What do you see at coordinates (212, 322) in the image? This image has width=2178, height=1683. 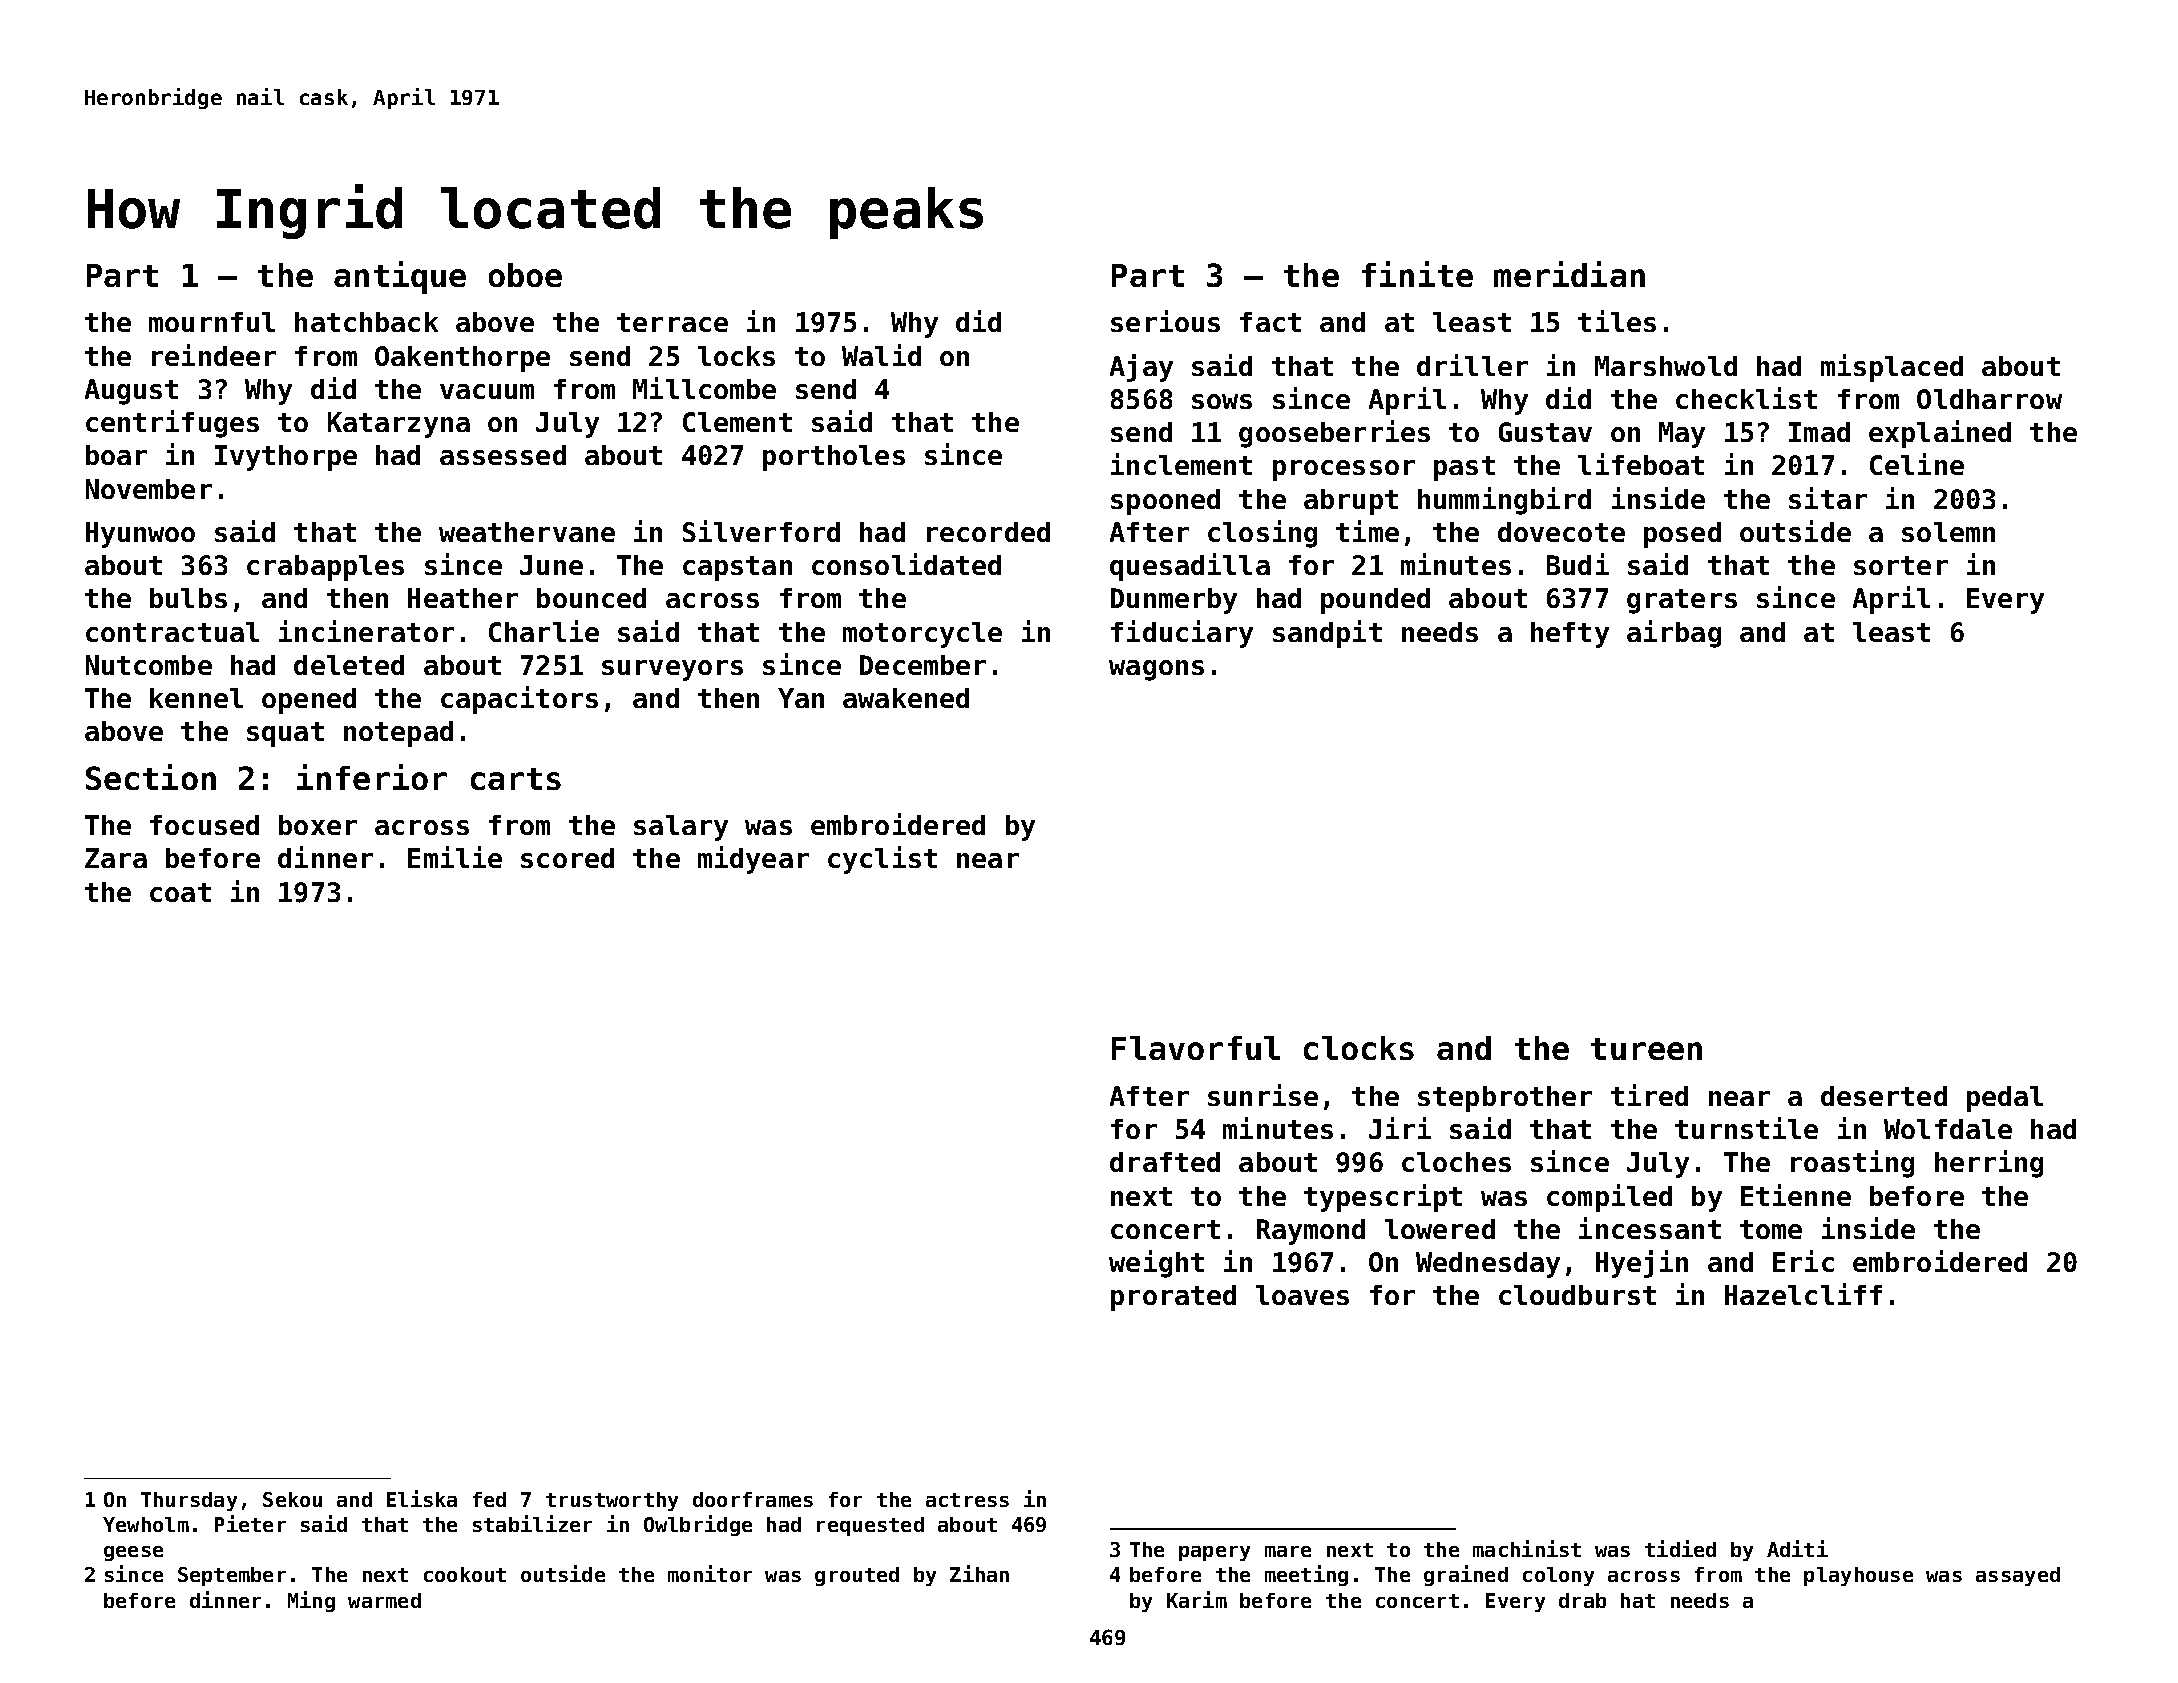 I see `mournful` at bounding box center [212, 322].
